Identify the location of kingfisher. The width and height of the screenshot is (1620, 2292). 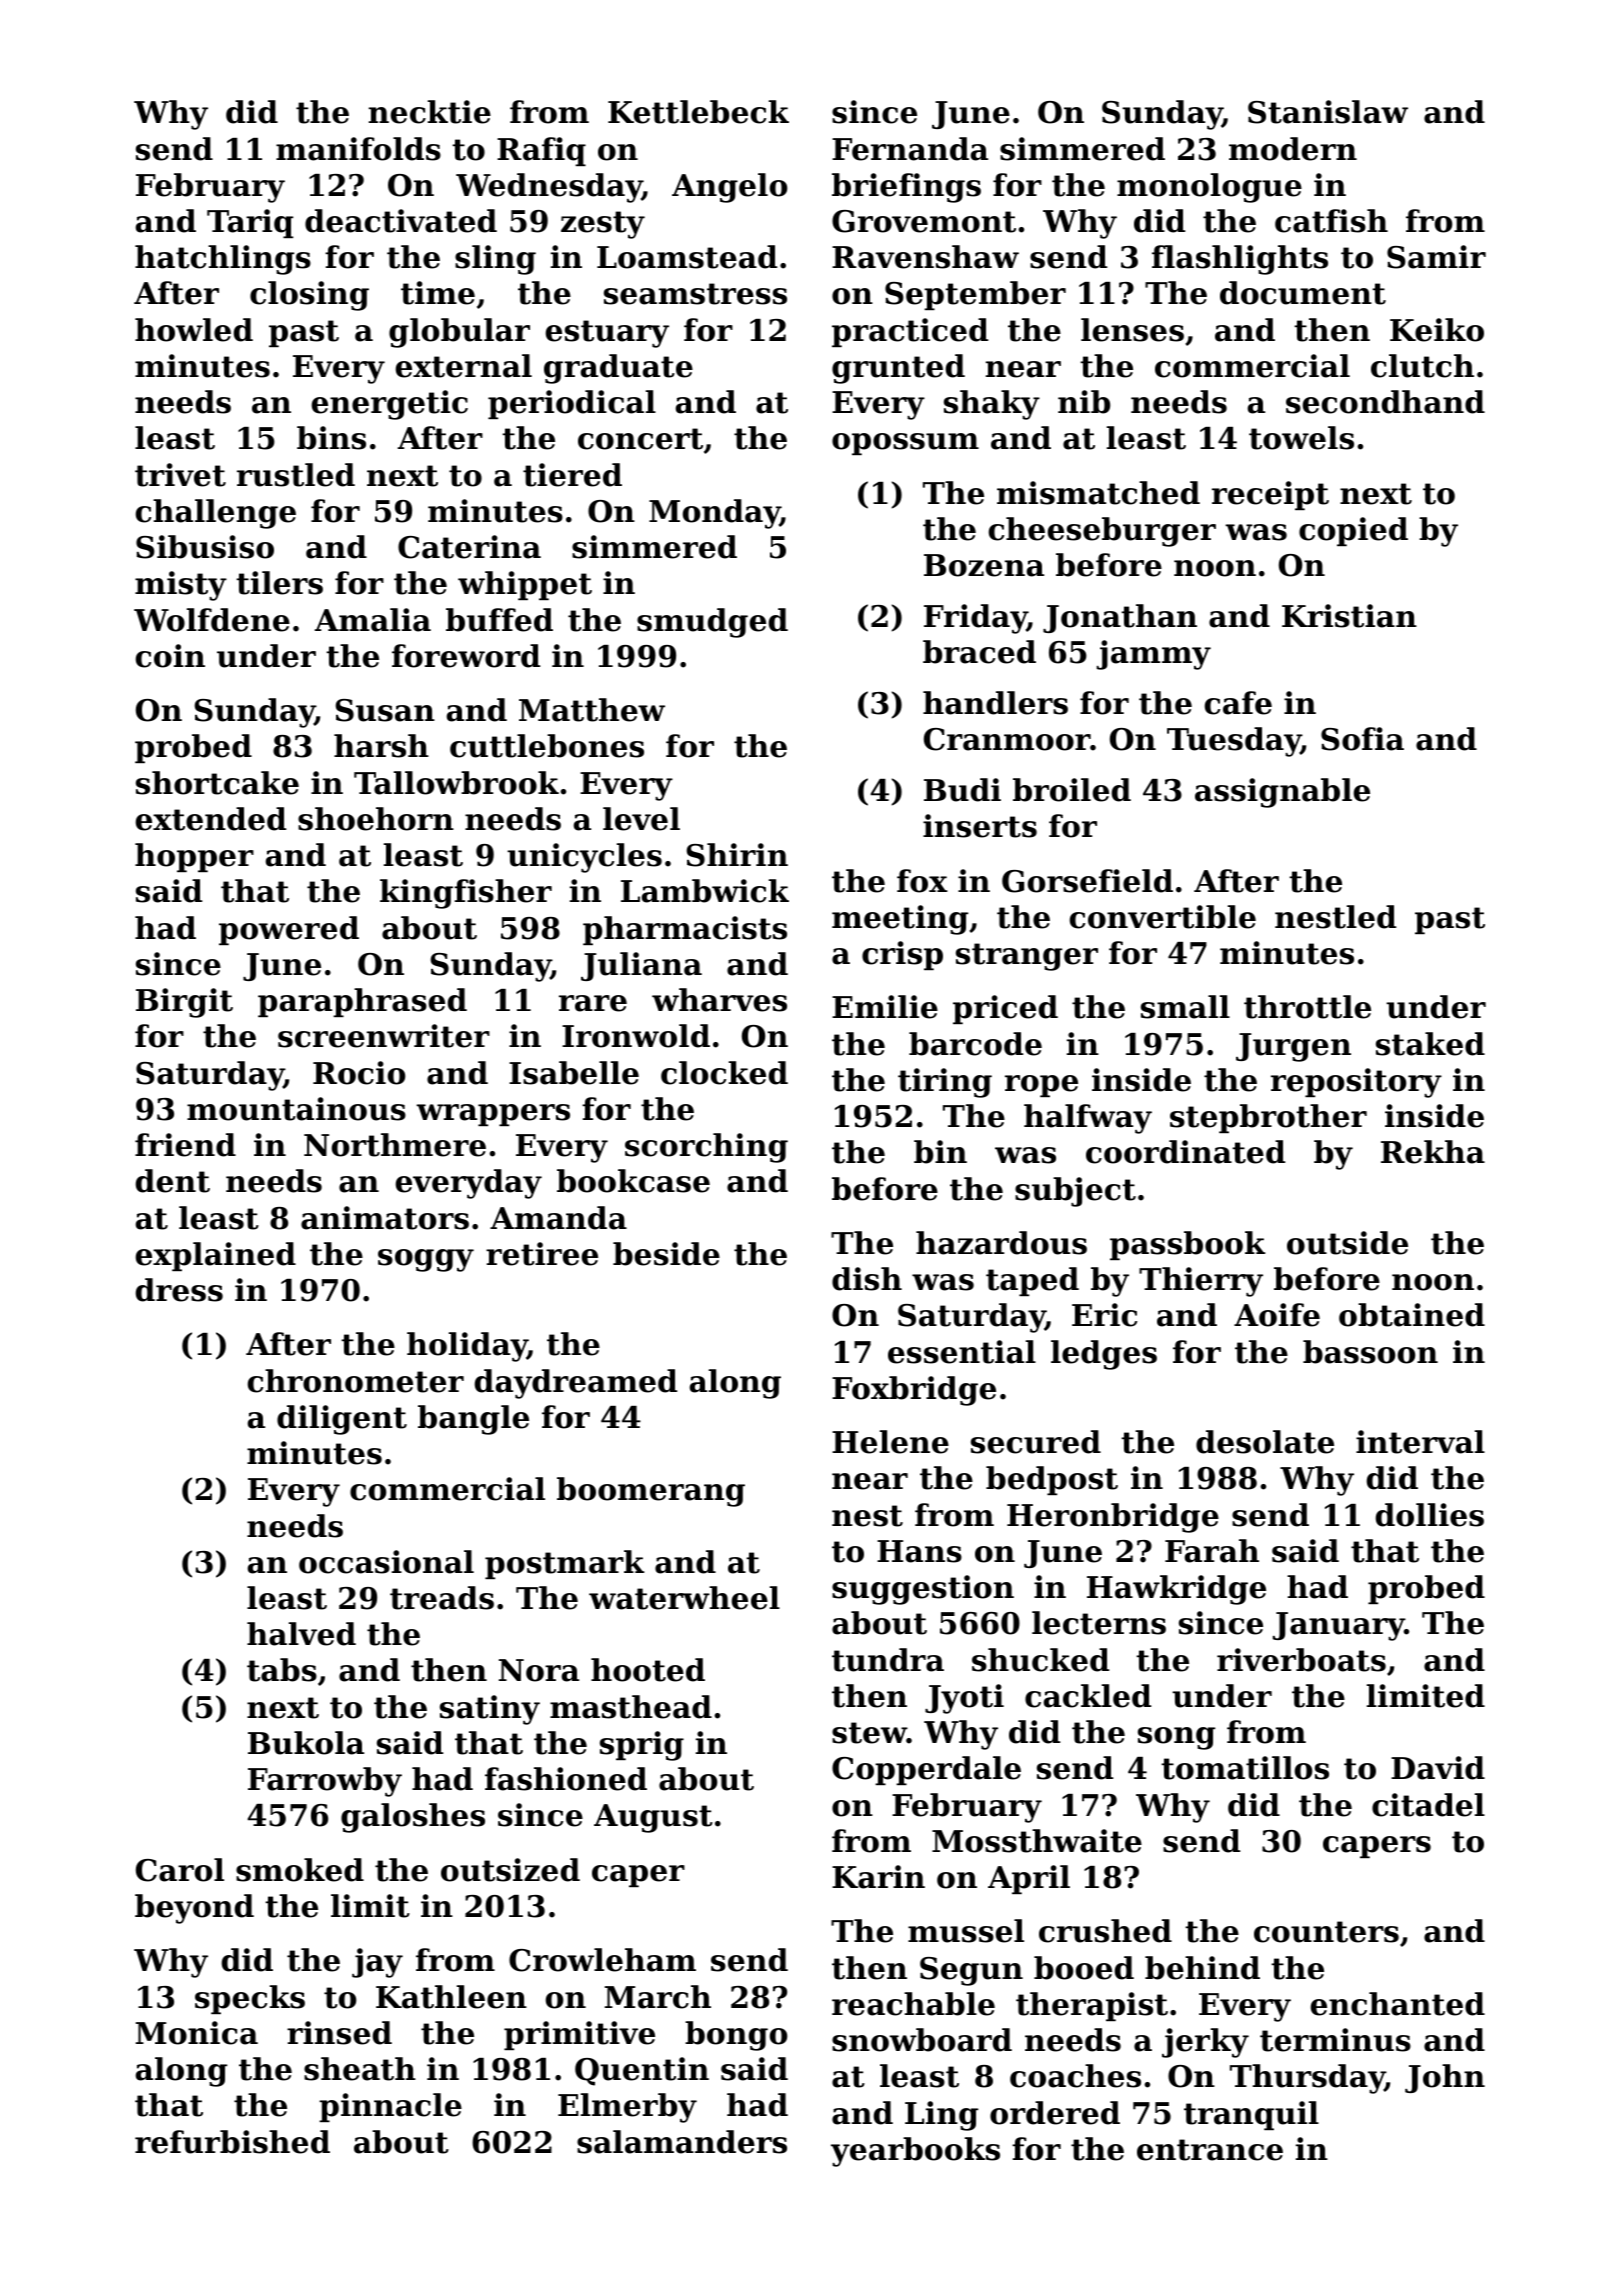
(466, 894).
